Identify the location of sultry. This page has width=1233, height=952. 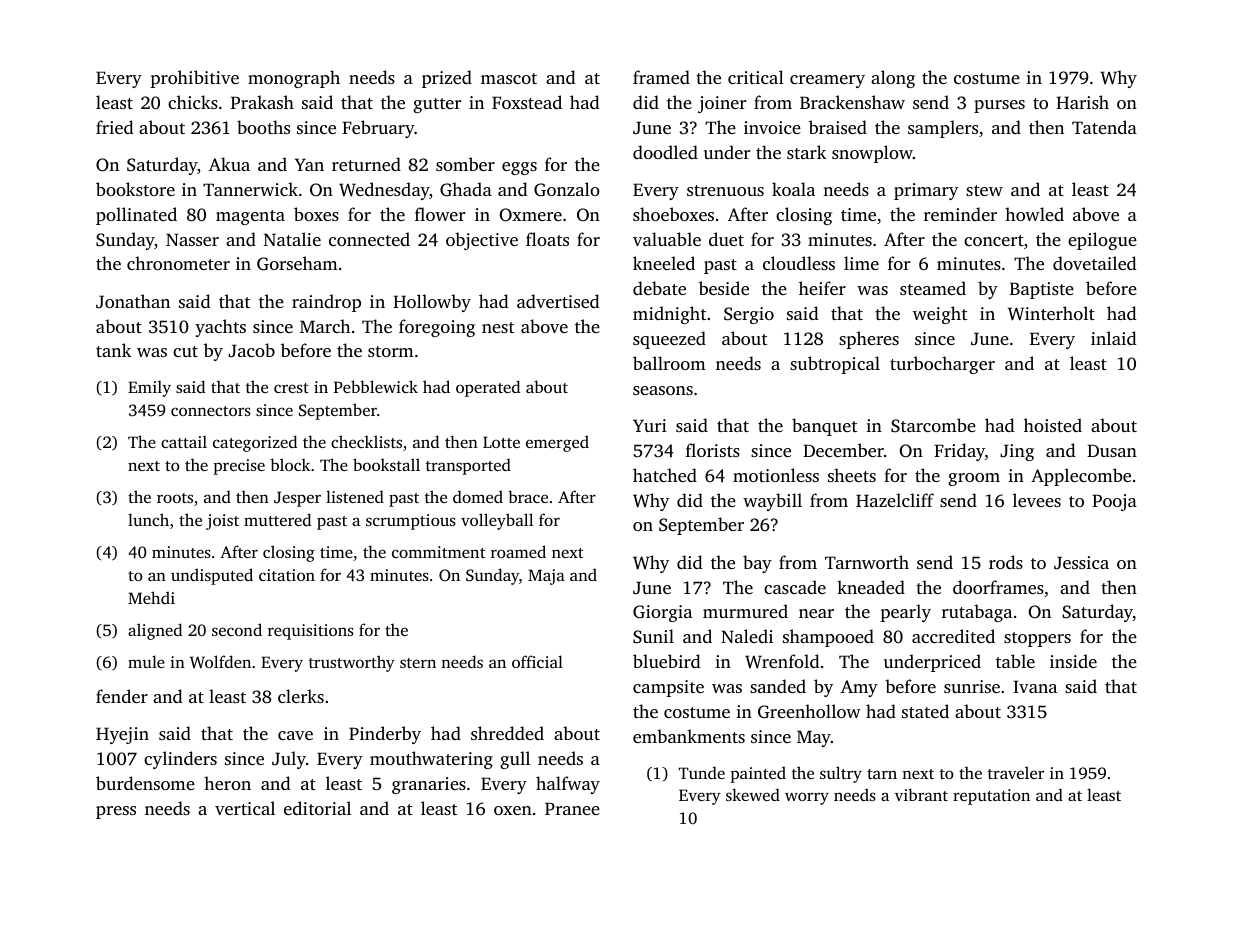
(841, 774).
